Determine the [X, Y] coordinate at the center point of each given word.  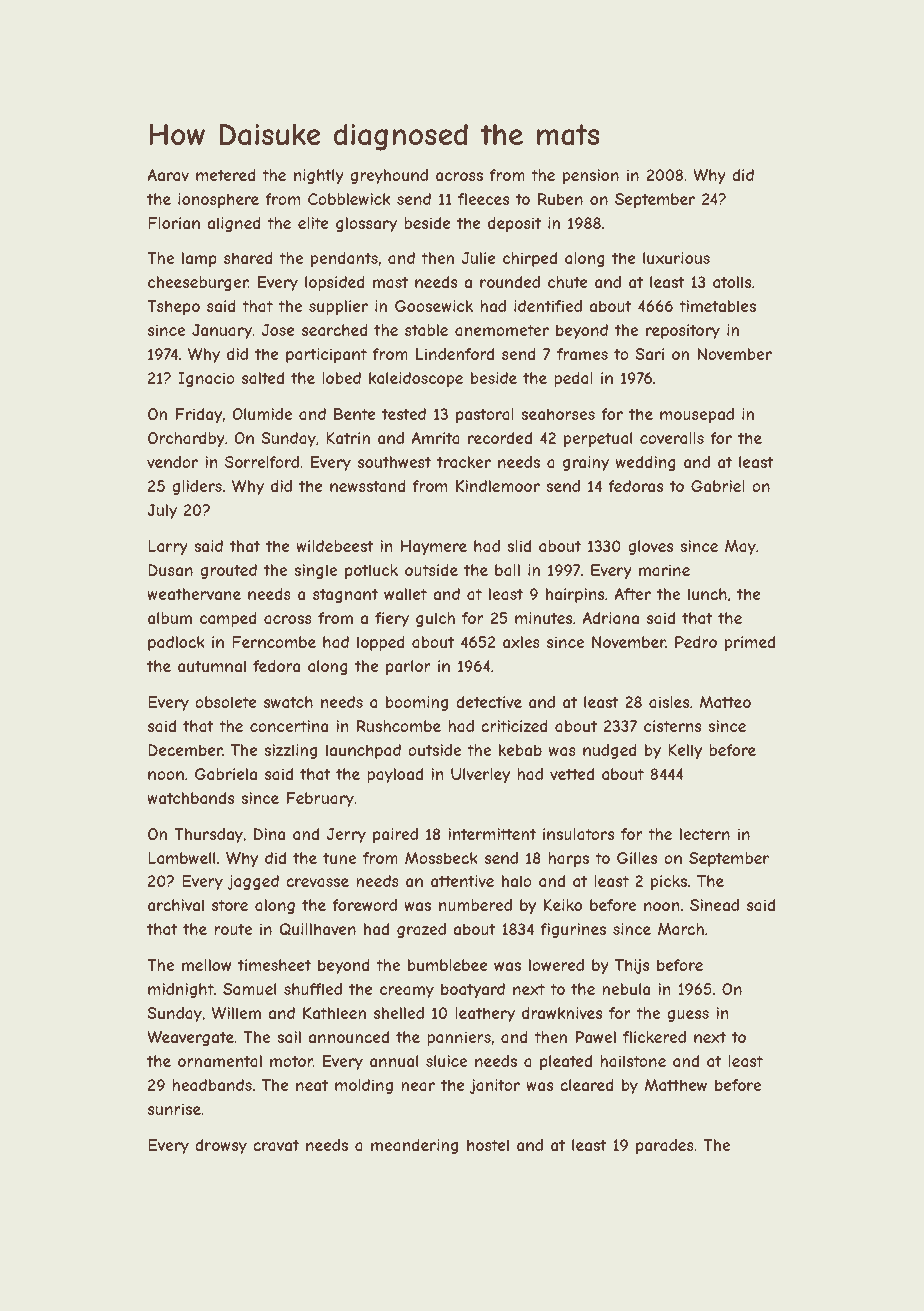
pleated [566, 1062]
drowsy [221, 1146]
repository [683, 331]
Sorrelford [262, 462]
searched [335, 330]
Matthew [676, 1085]
